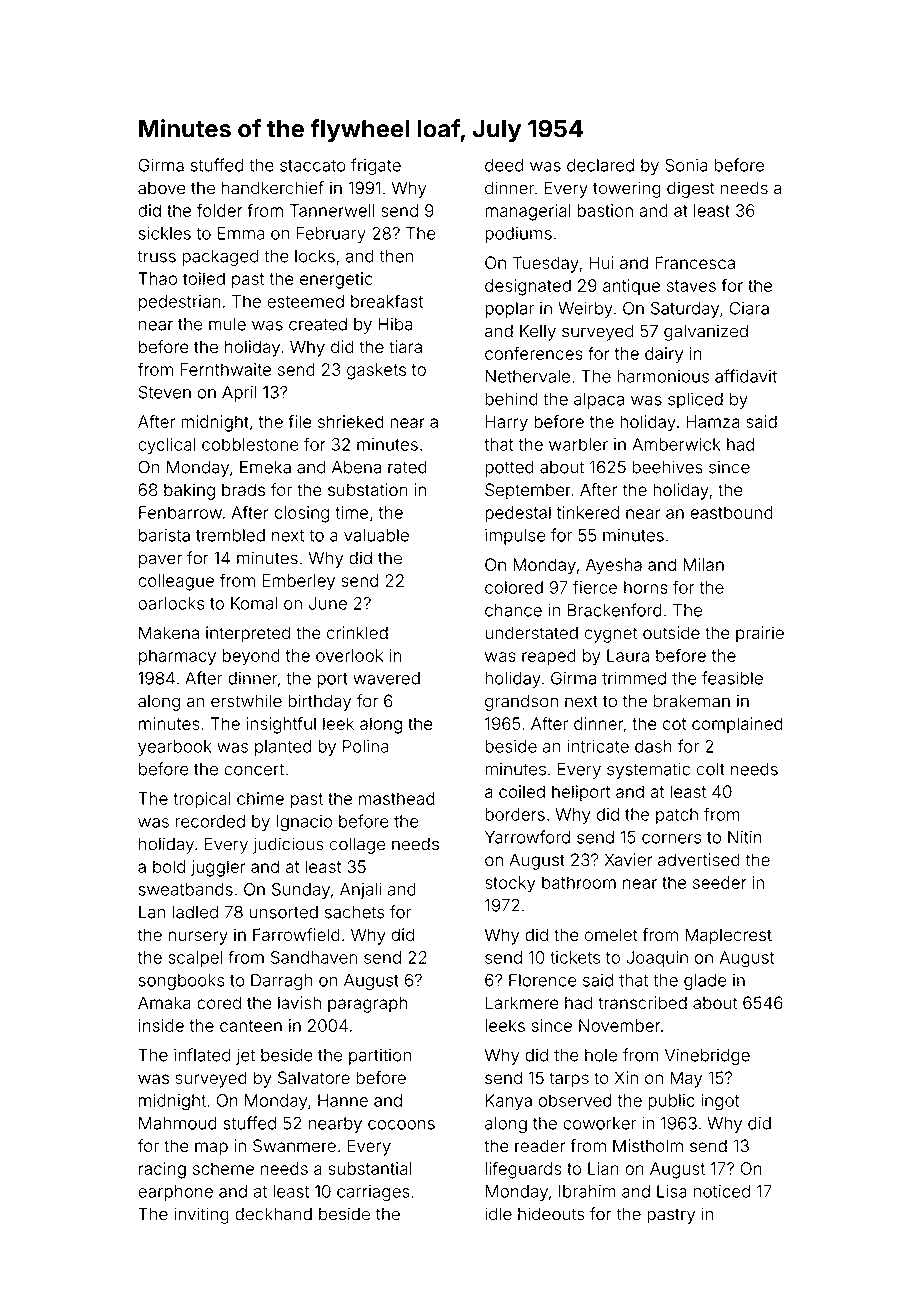  What do you see at coordinates (522, 1003) in the document?
I see `Larkmere` at bounding box center [522, 1003].
